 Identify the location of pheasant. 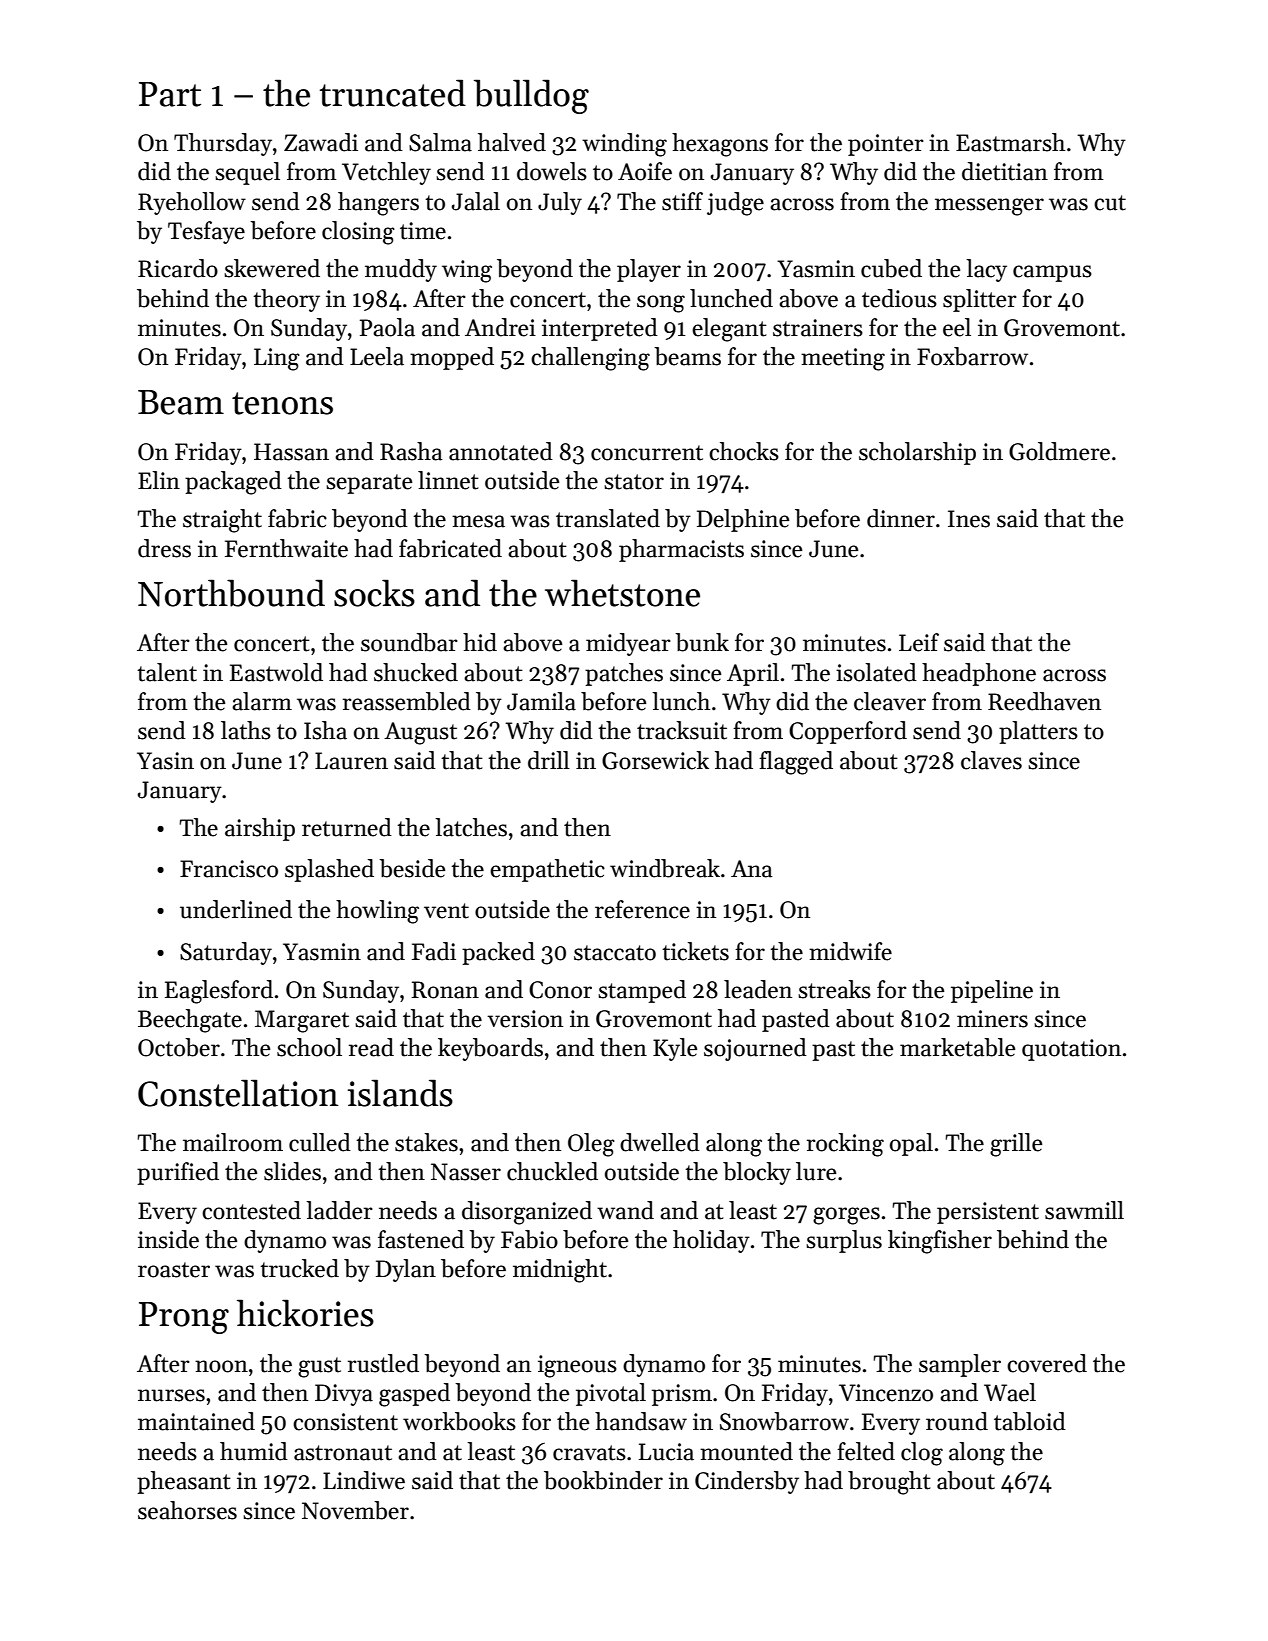
(184, 1482).
